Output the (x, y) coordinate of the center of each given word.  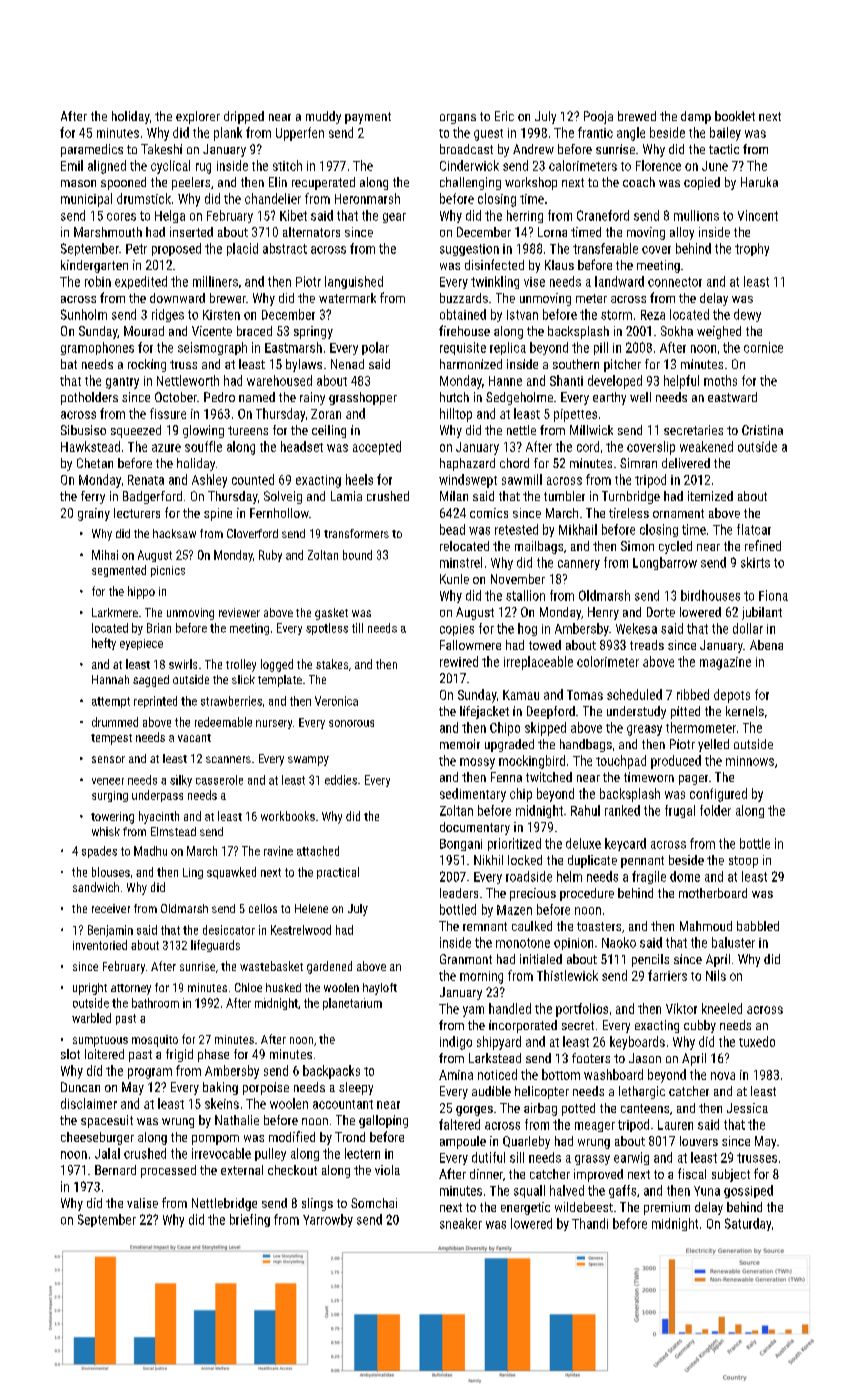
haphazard (467, 464)
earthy (609, 398)
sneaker (461, 1223)
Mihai (105, 555)
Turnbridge (631, 497)
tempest (111, 739)
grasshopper (363, 398)
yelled (713, 745)
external (242, 1170)
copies (457, 630)
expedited (141, 282)
